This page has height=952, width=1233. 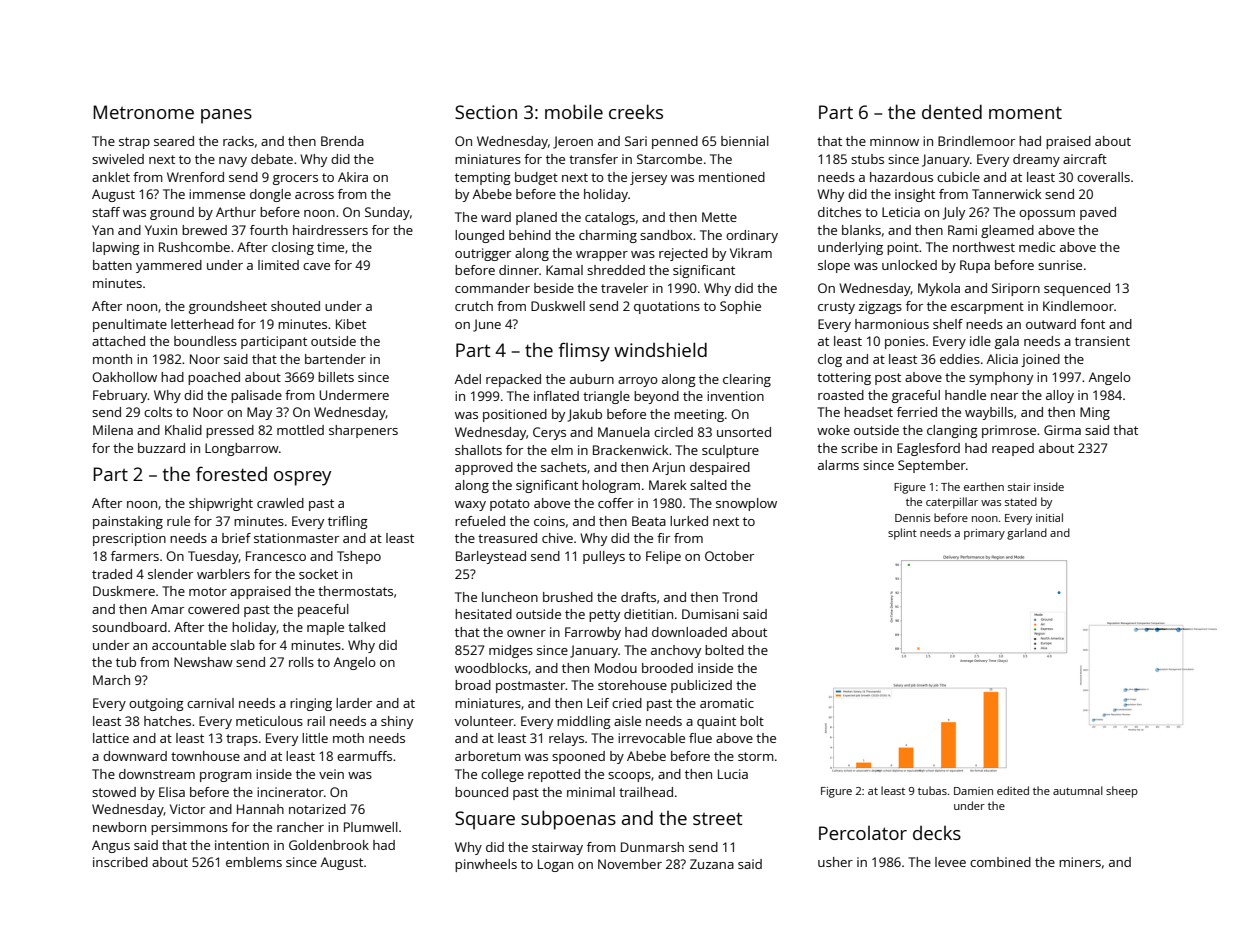 I want to click on brushed, so click(x=568, y=597).
